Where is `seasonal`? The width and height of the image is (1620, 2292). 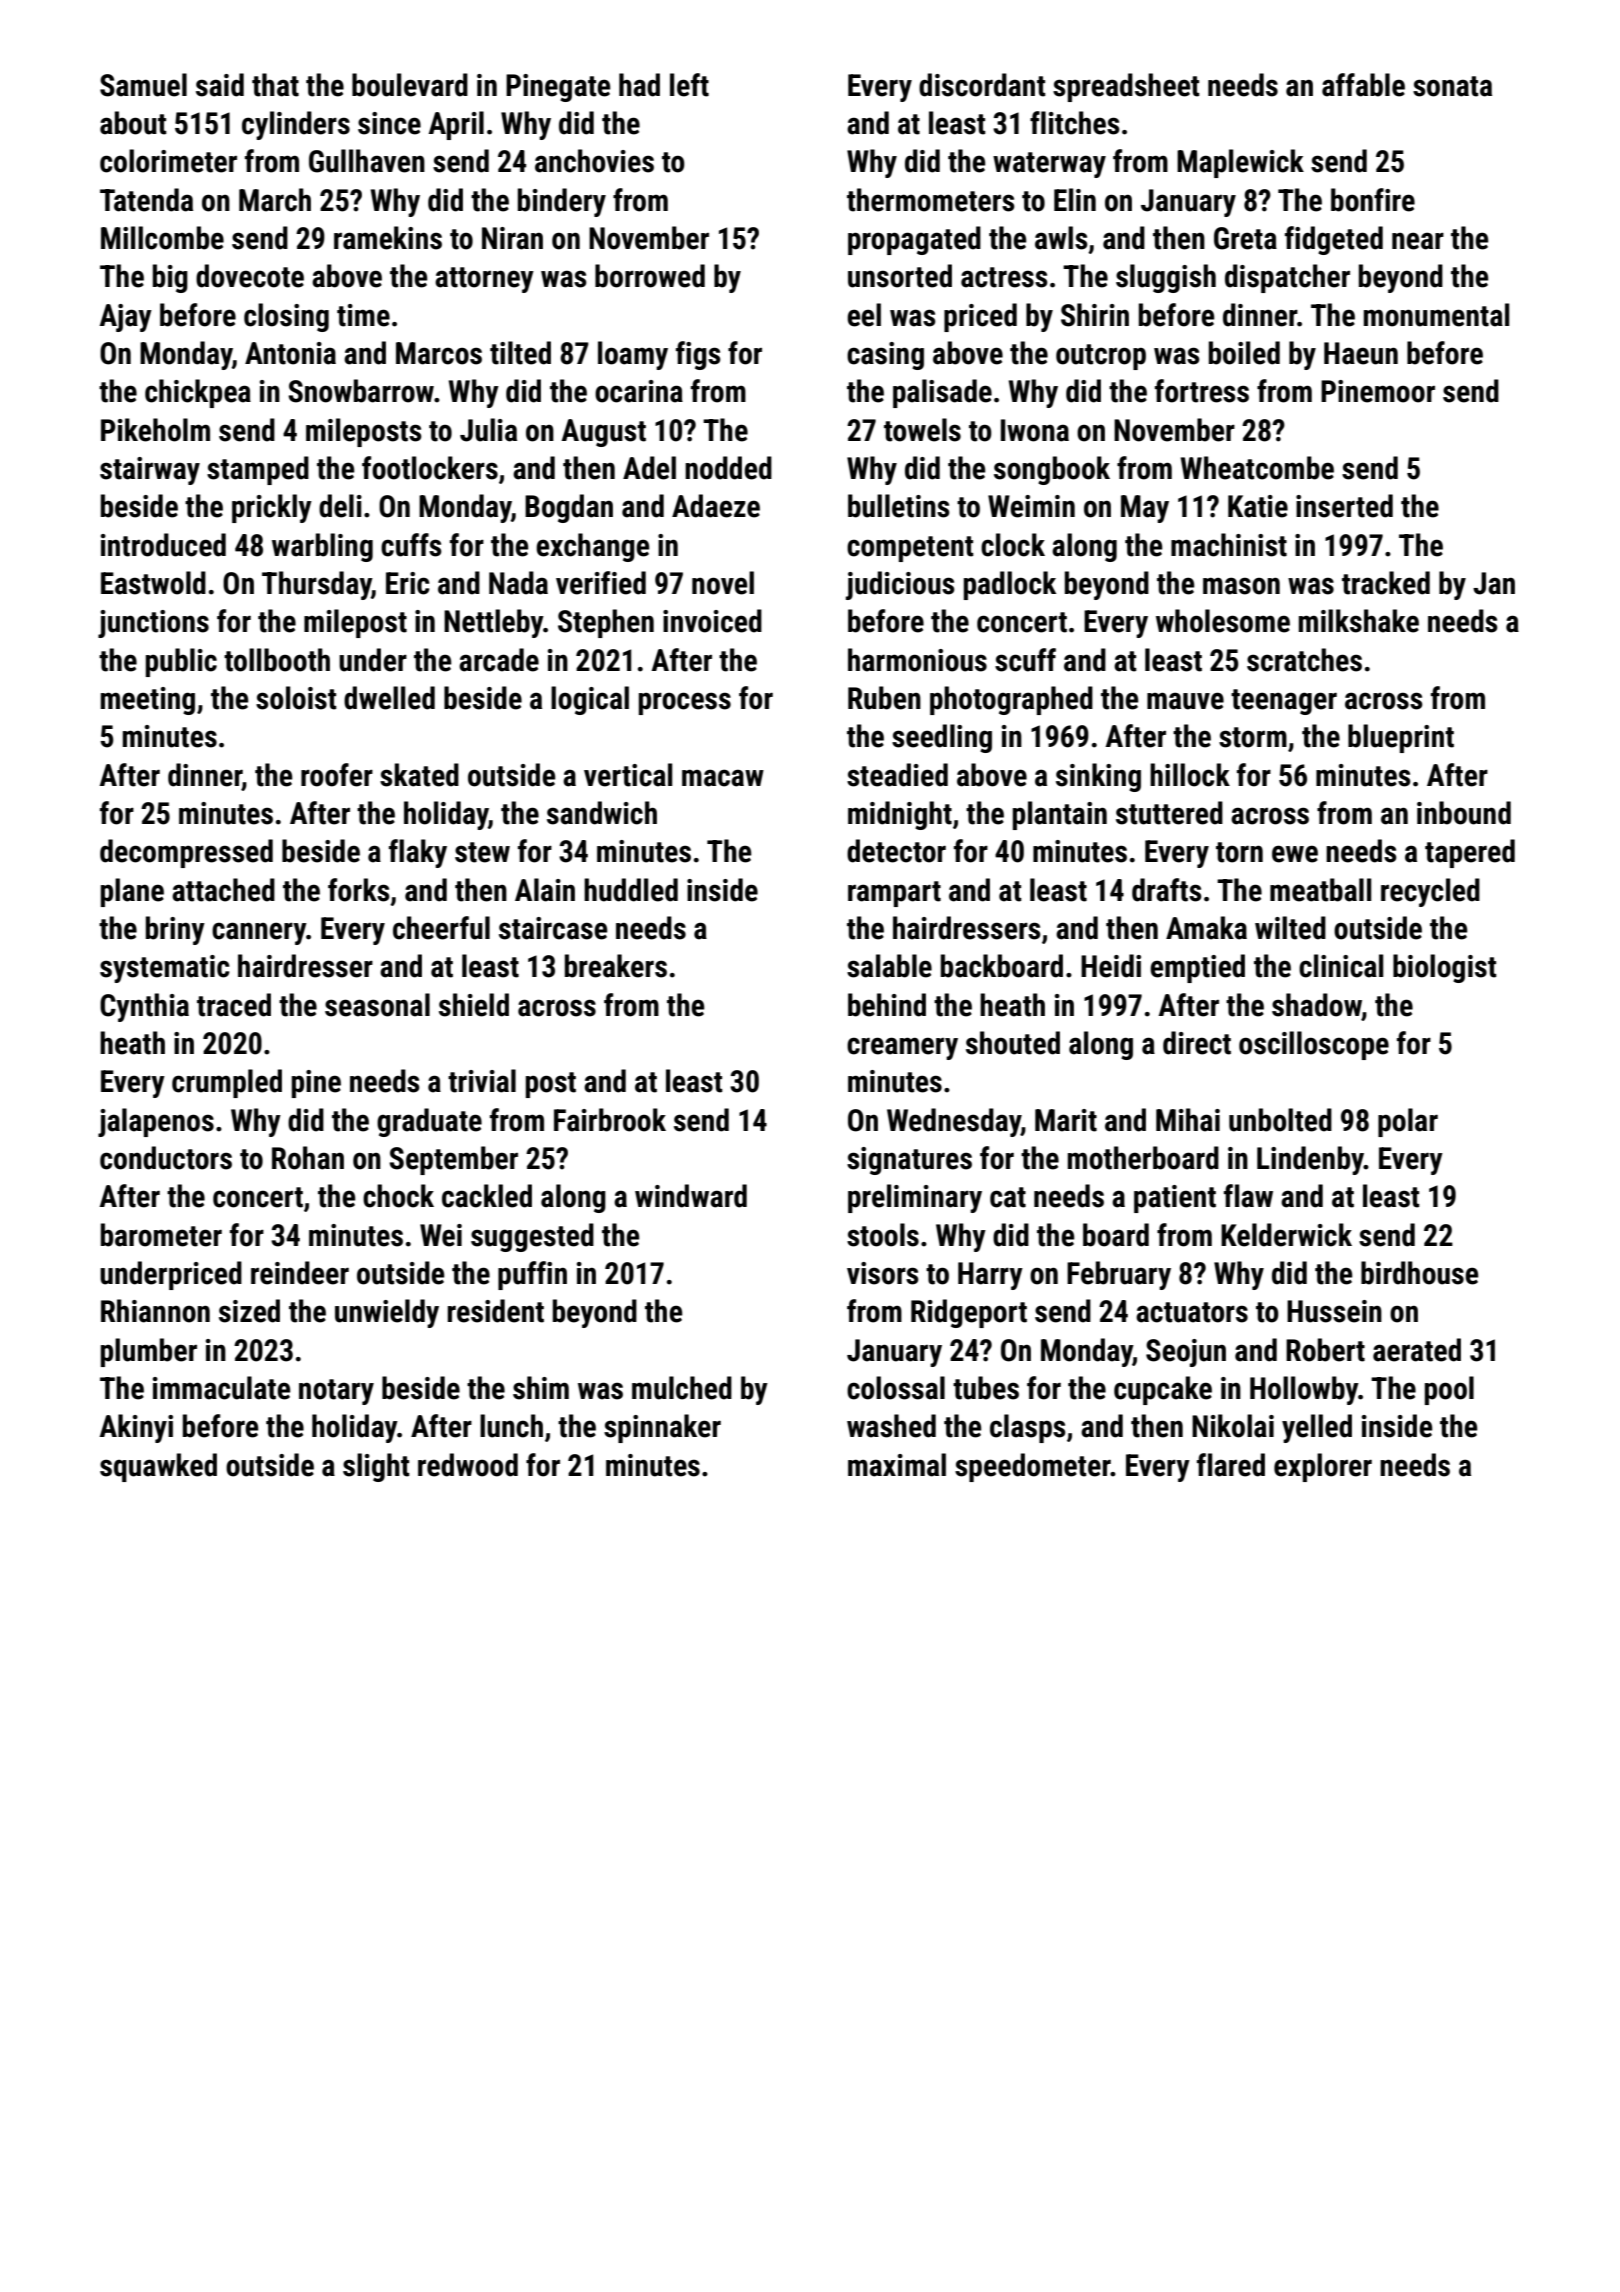 seasonal is located at coordinates (377, 1005).
